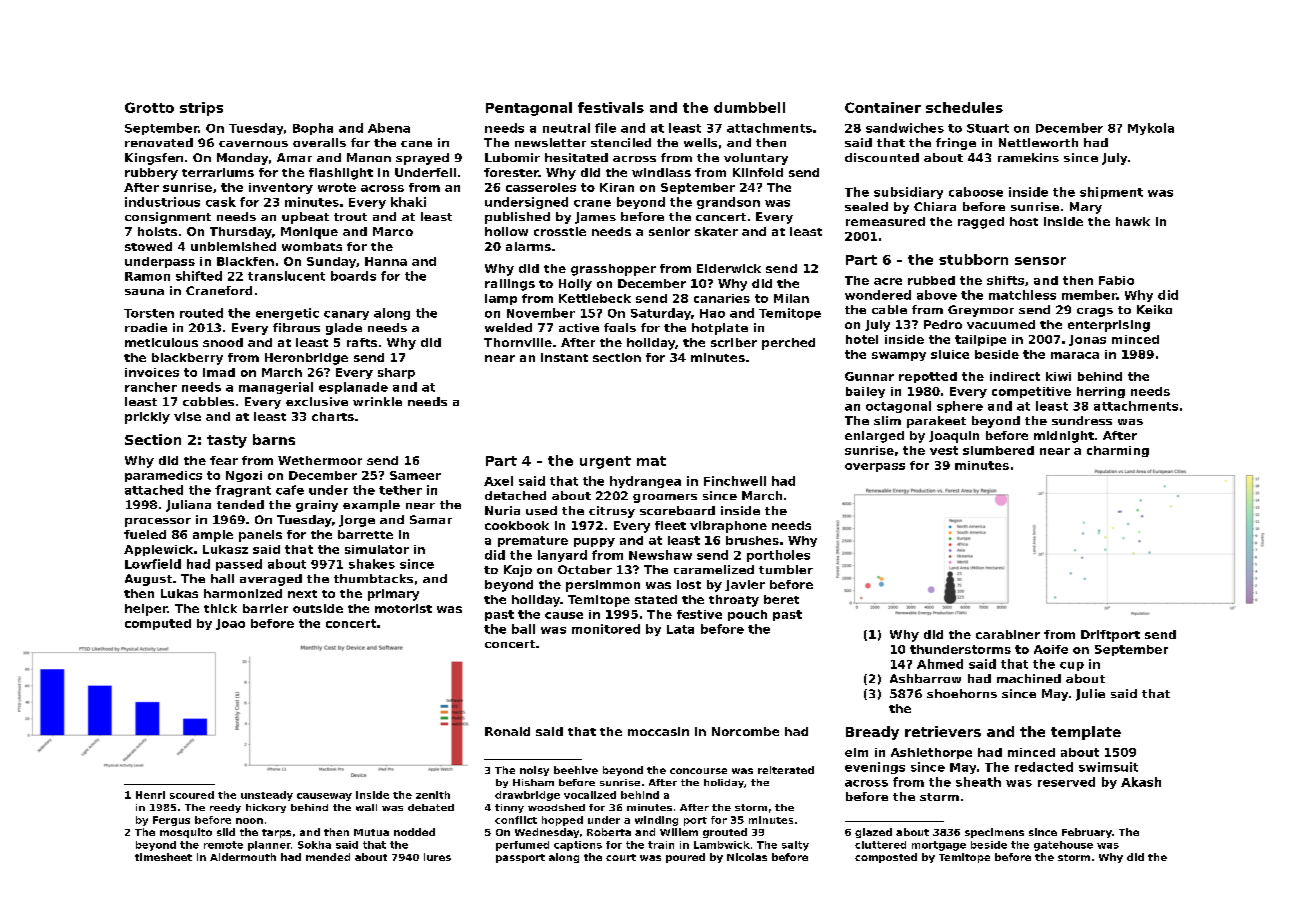 This screenshot has height=924, width=1308. What do you see at coordinates (512, 157) in the screenshot?
I see `Lubomir` at bounding box center [512, 157].
